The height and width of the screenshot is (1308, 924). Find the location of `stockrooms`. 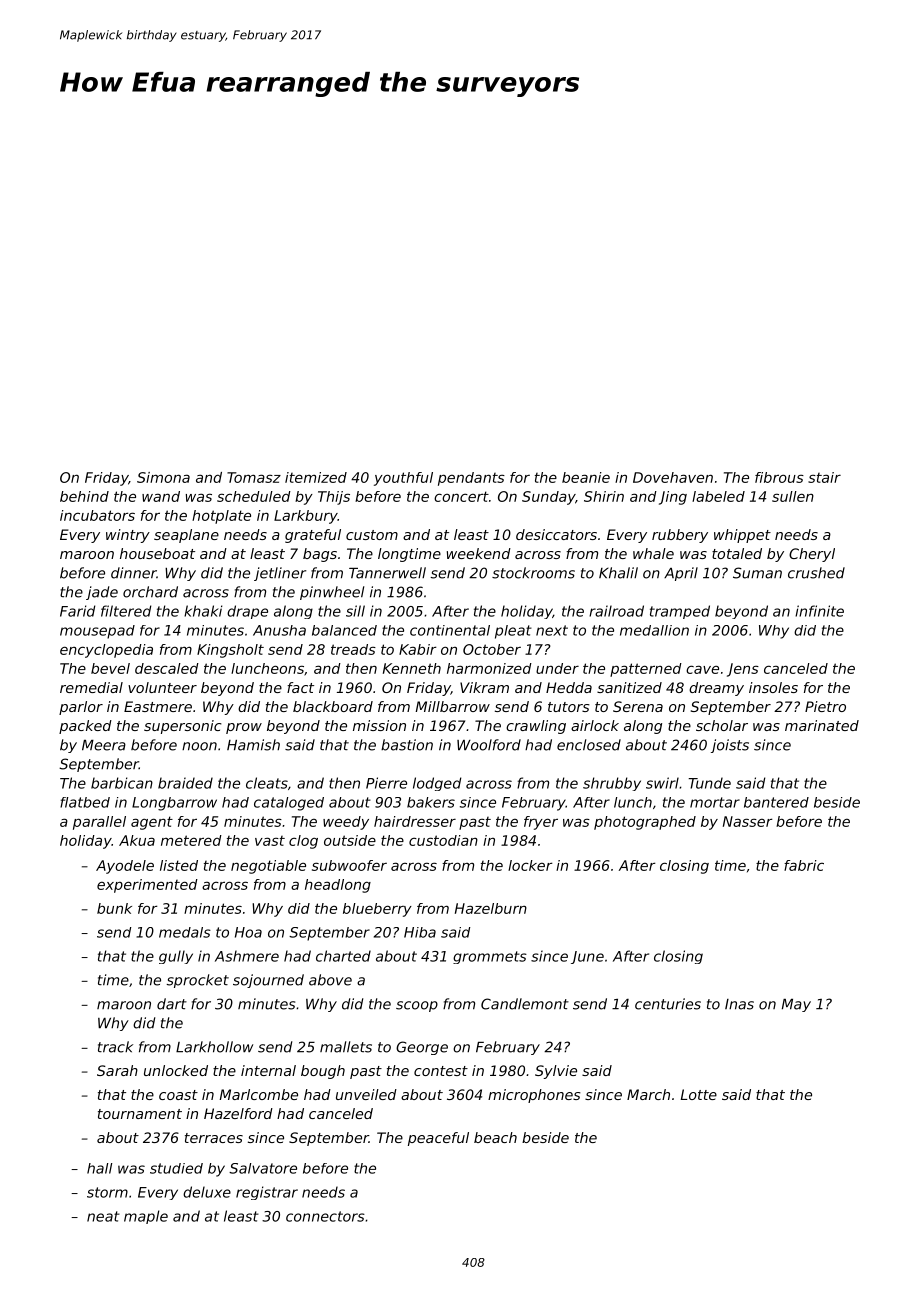

stockrooms is located at coordinates (533, 573).
